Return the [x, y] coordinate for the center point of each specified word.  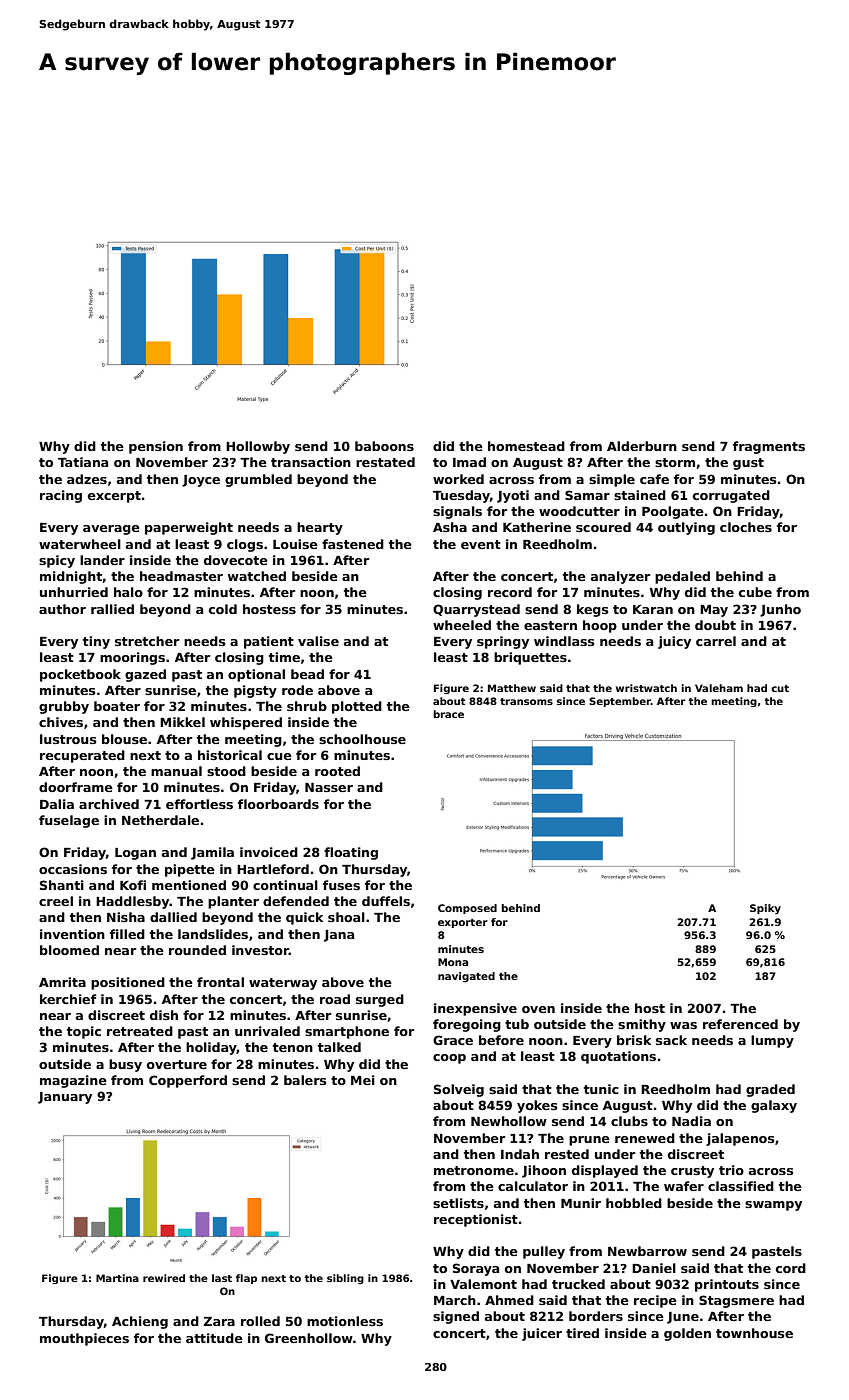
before [501, 1040]
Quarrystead [476, 610]
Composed [467, 909]
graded [770, 1090]
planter [233, 902]
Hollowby [258, 447]
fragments [769, 447]
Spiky [765, 909]
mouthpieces [84, 1339]
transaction [311, 462]
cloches [746, 527]
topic [84, 1032]
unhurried [74, 592]
